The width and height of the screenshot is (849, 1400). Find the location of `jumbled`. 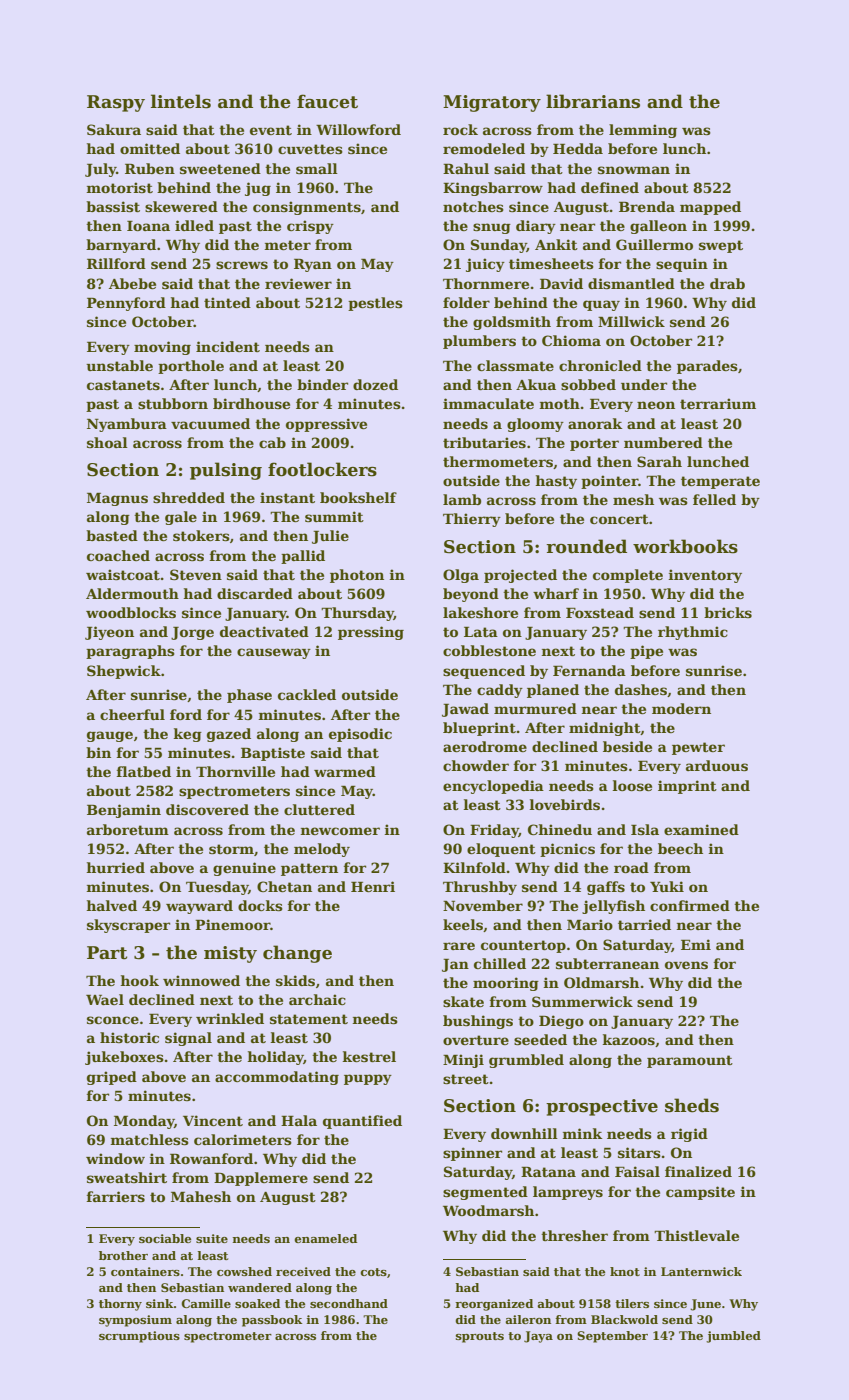

jumbled is located at coordinates (733, 1337).
